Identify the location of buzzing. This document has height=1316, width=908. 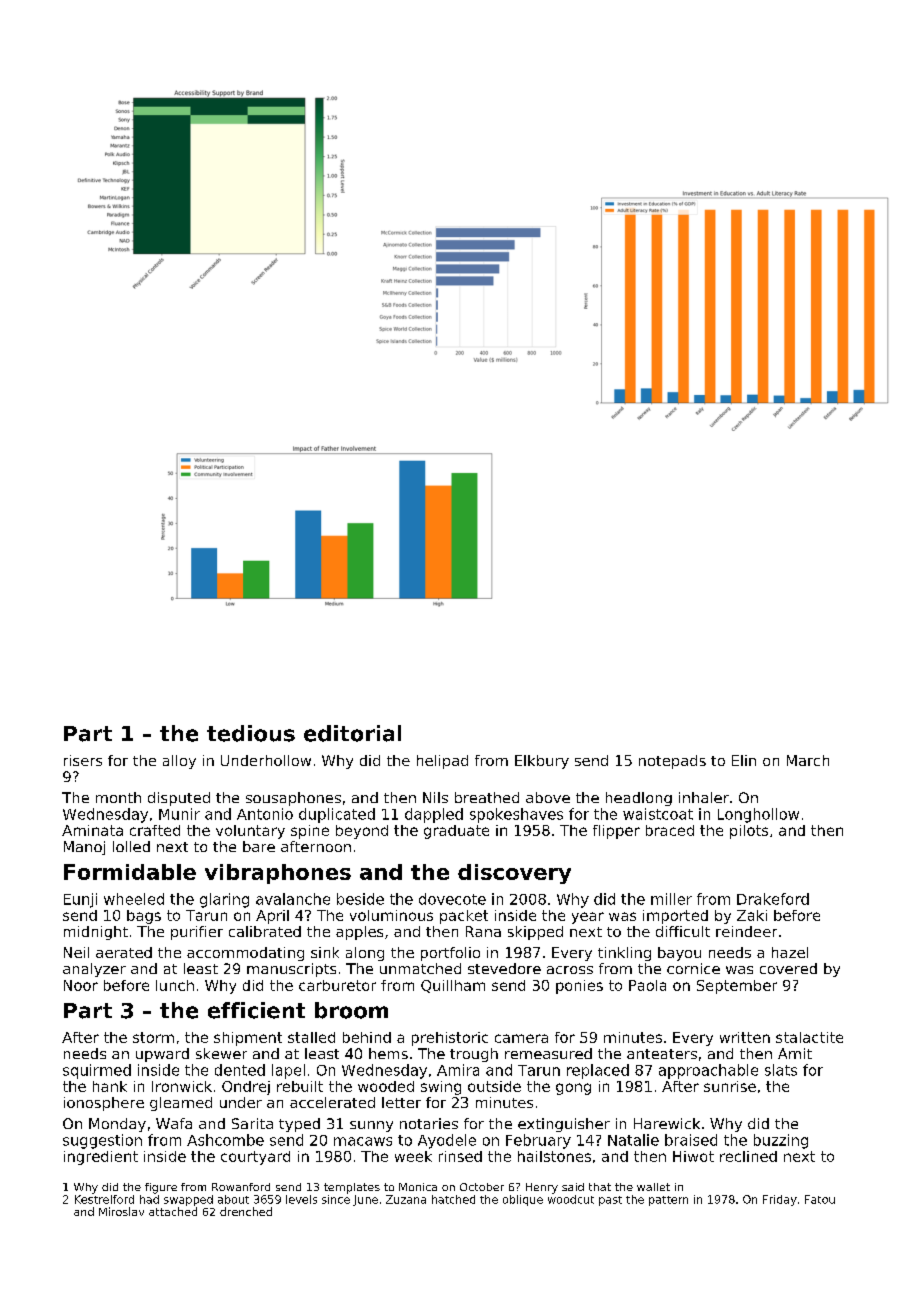
(781, 1141).
